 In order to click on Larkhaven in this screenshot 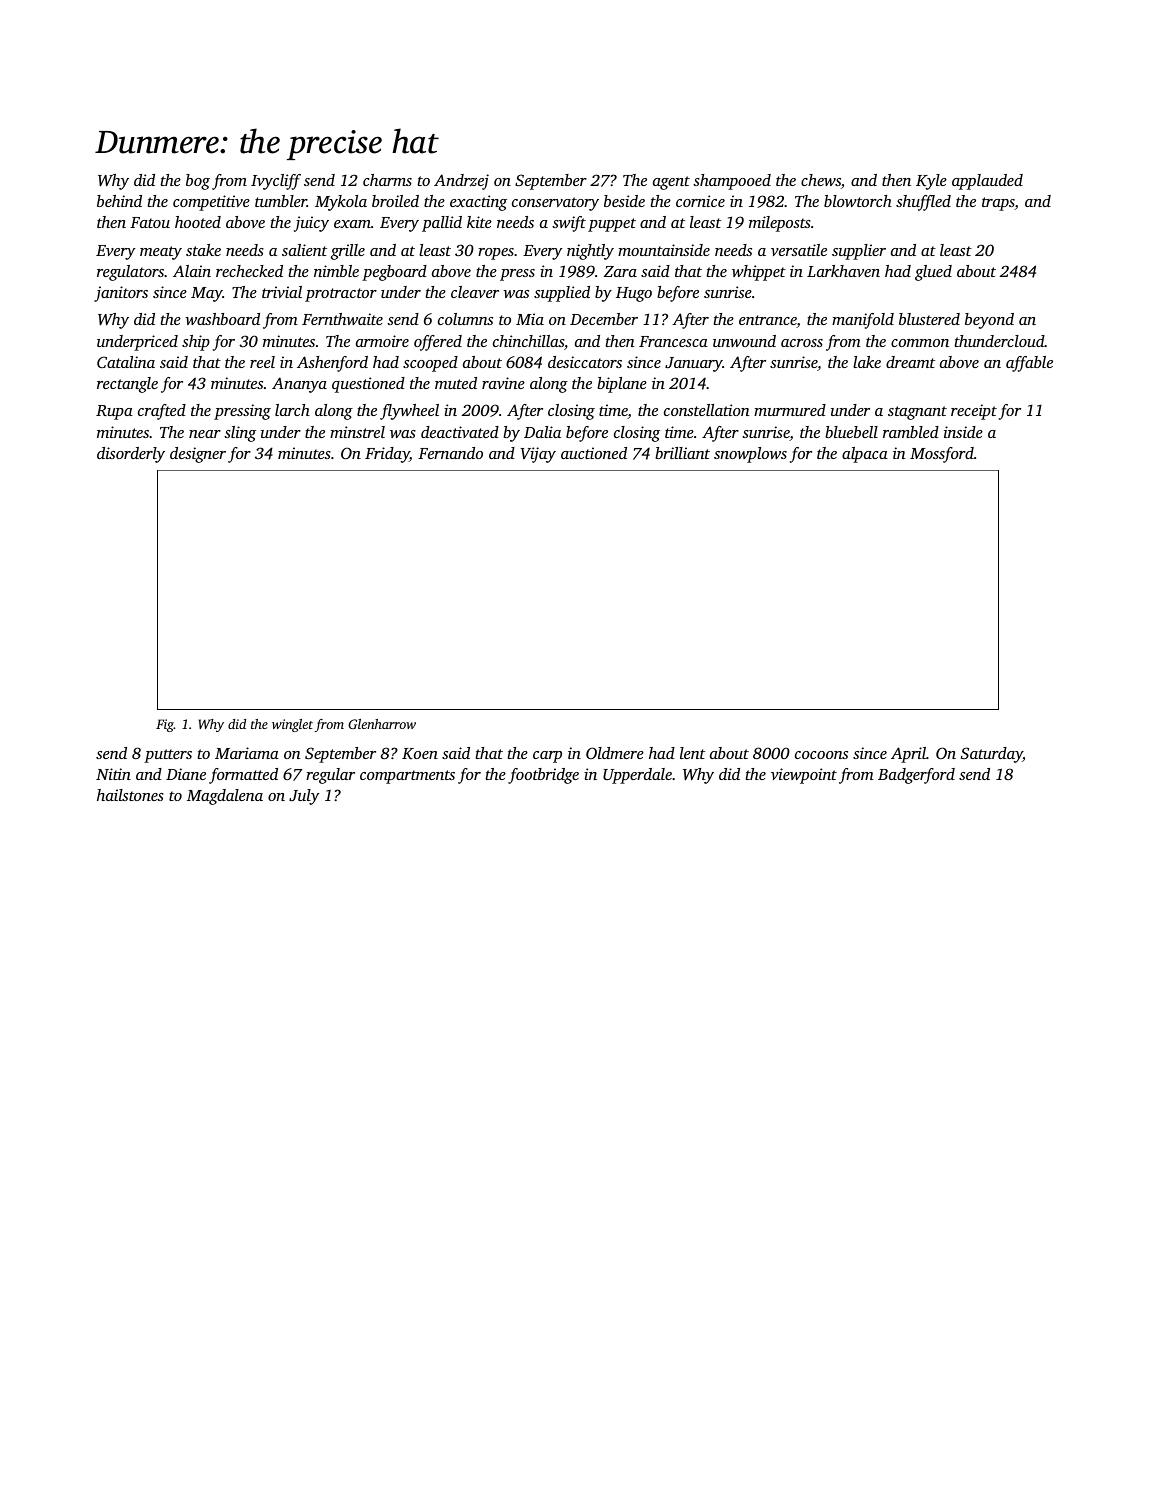, I will do `click(843, 271)`.
